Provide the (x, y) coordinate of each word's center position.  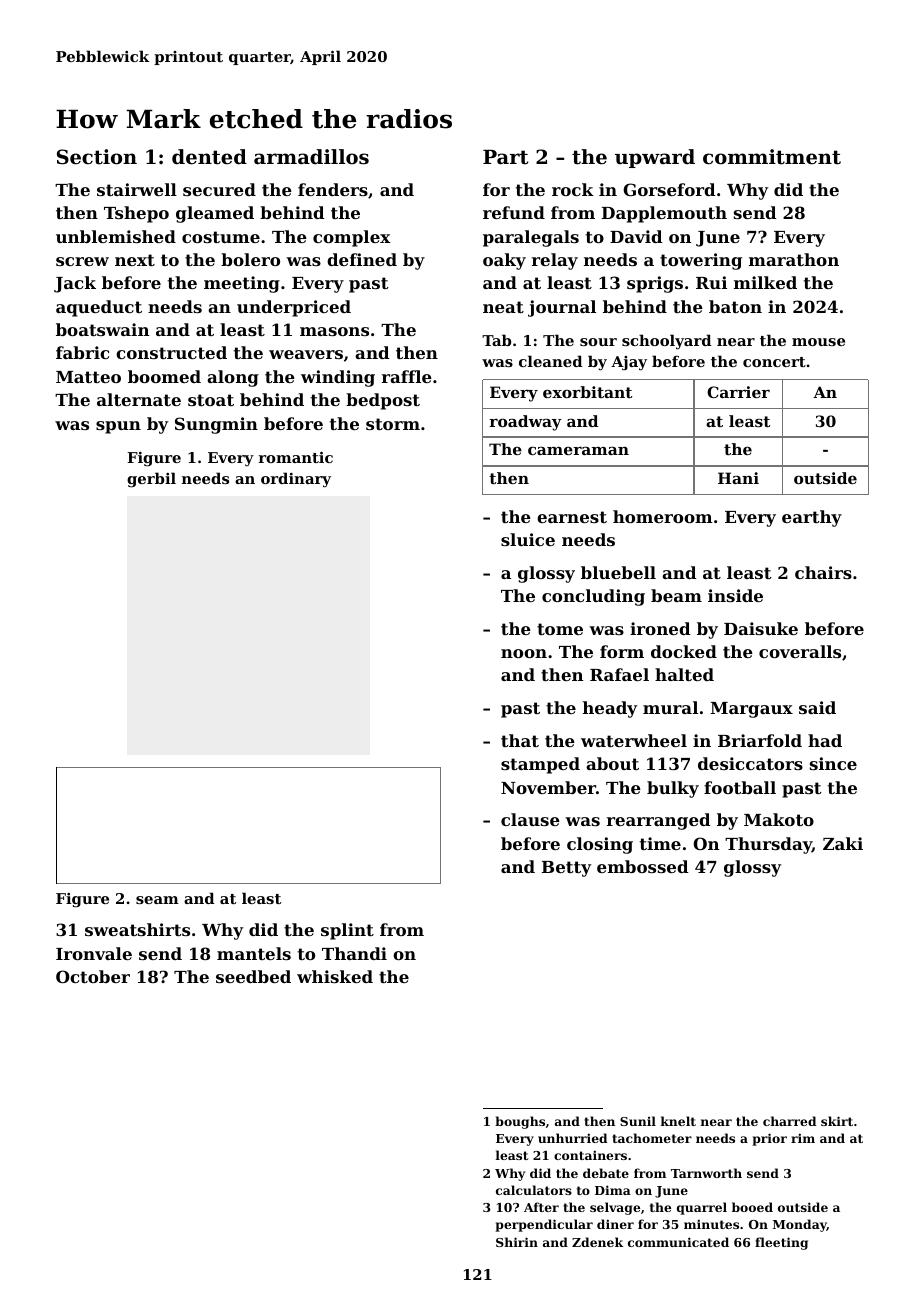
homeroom (662, 516)
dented (209, 157)
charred (789, 1121)
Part (505, 157)
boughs (520, 1122)
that (520, 740)
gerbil (151, 480)
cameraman (578, 450)
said (817, 707)
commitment (772, 157)
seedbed (253, 976)
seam (157, 900)
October (93, 976)
